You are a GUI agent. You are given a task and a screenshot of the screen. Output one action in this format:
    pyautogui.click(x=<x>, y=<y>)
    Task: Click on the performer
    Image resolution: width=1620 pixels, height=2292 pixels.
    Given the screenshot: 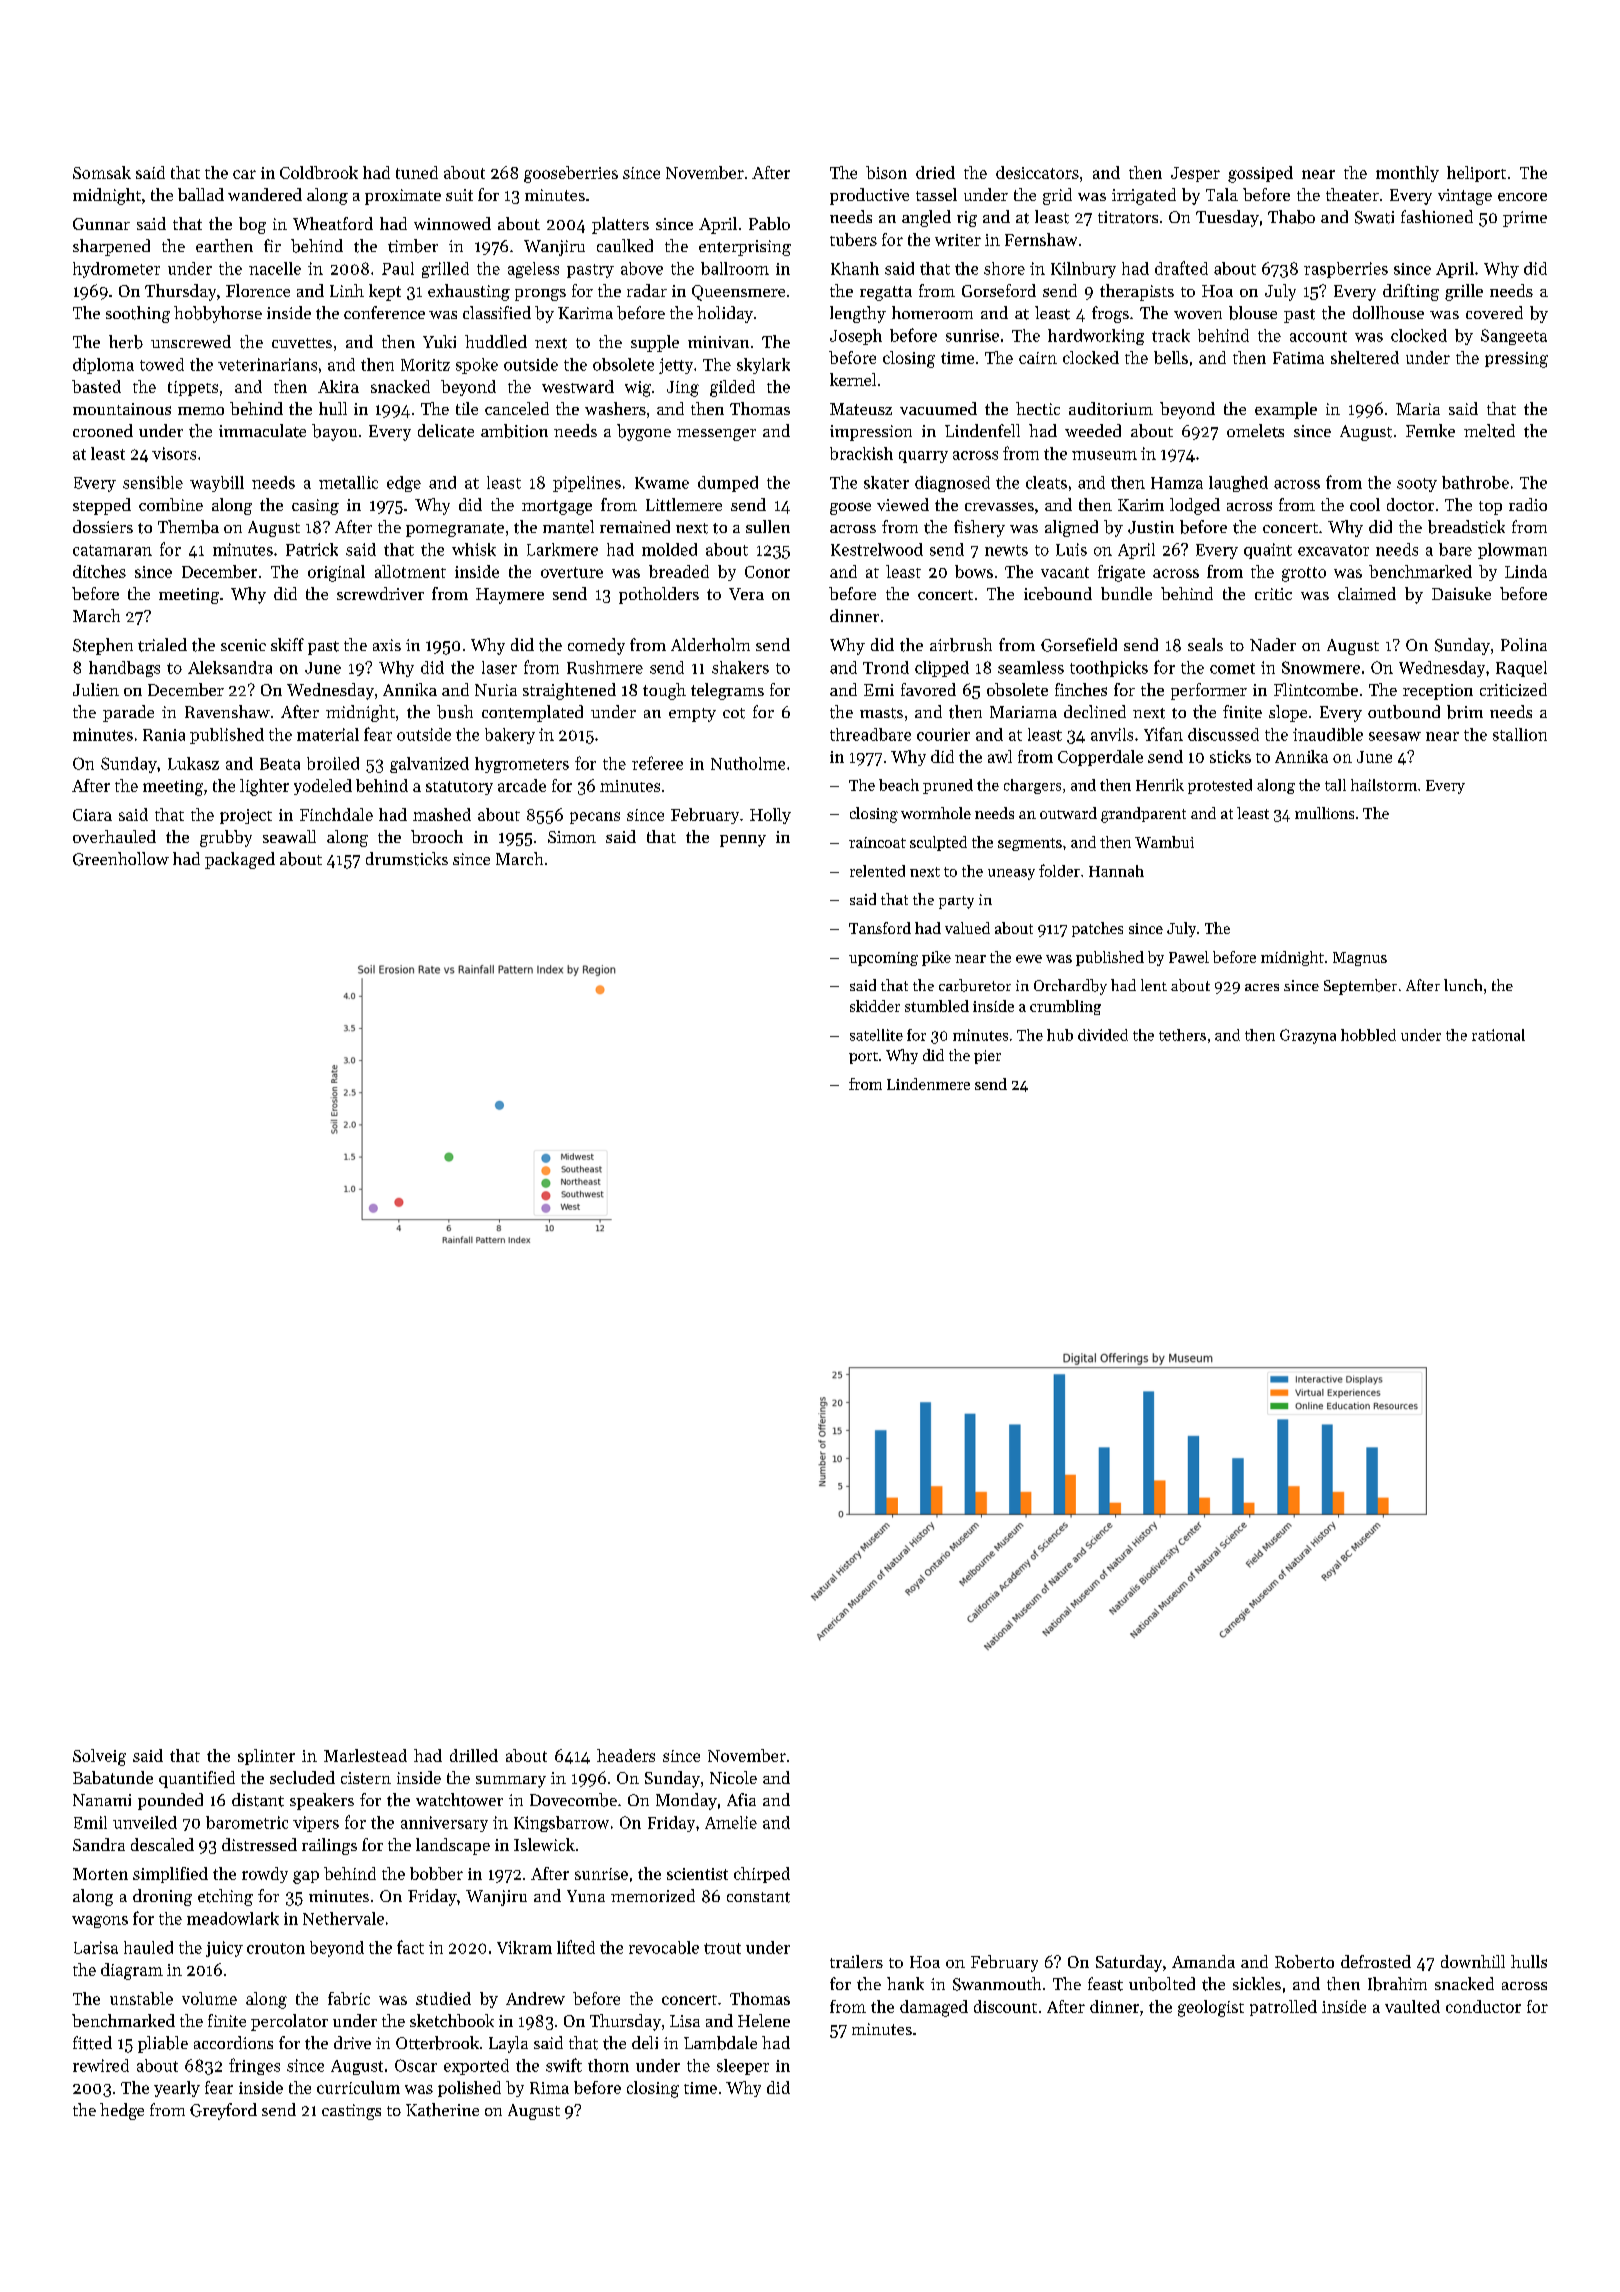 What is the action you would take?
    pyautogui.click(x=1209, y=691)
